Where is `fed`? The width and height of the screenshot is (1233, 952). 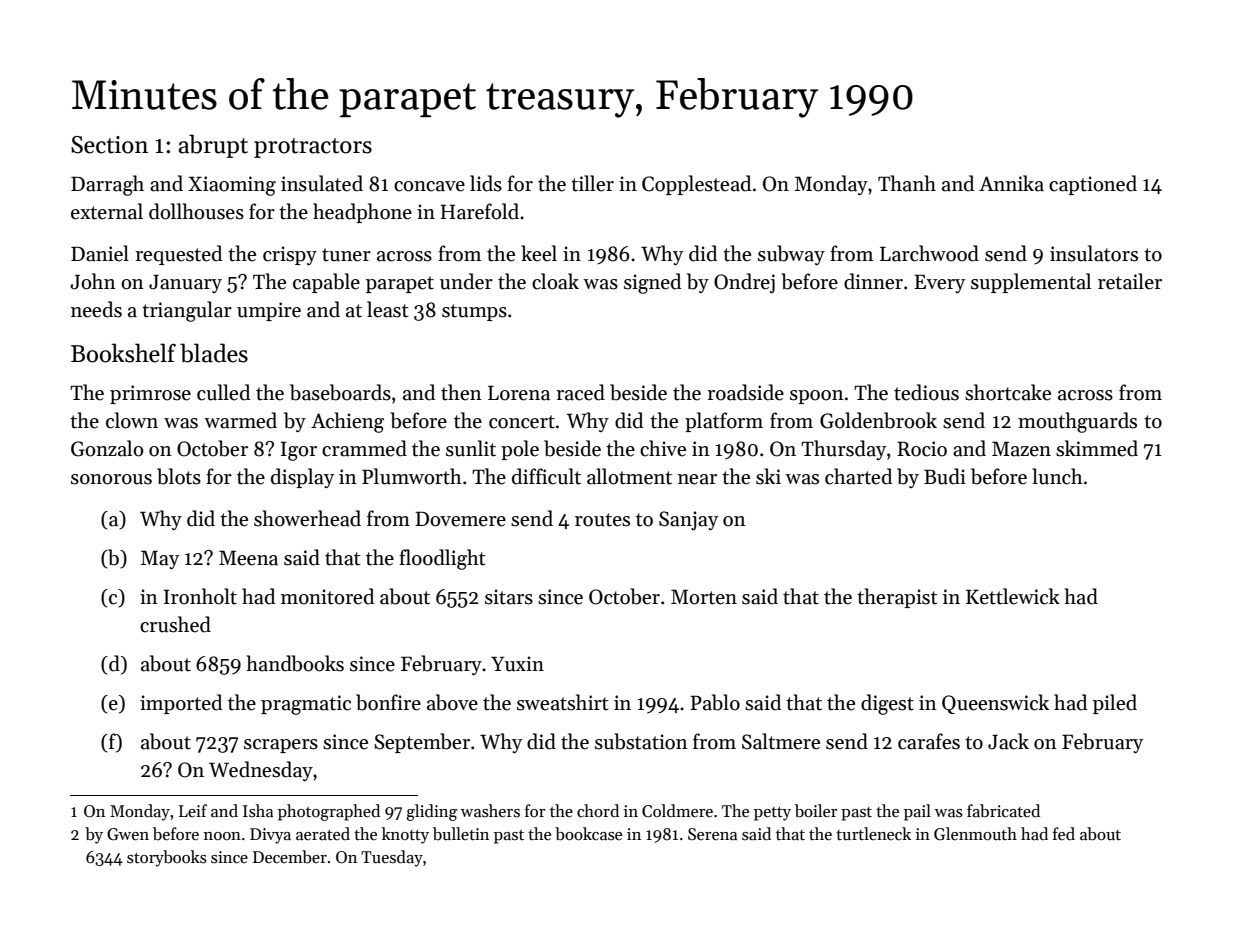
fed is located at coordinates (1064, 833).
